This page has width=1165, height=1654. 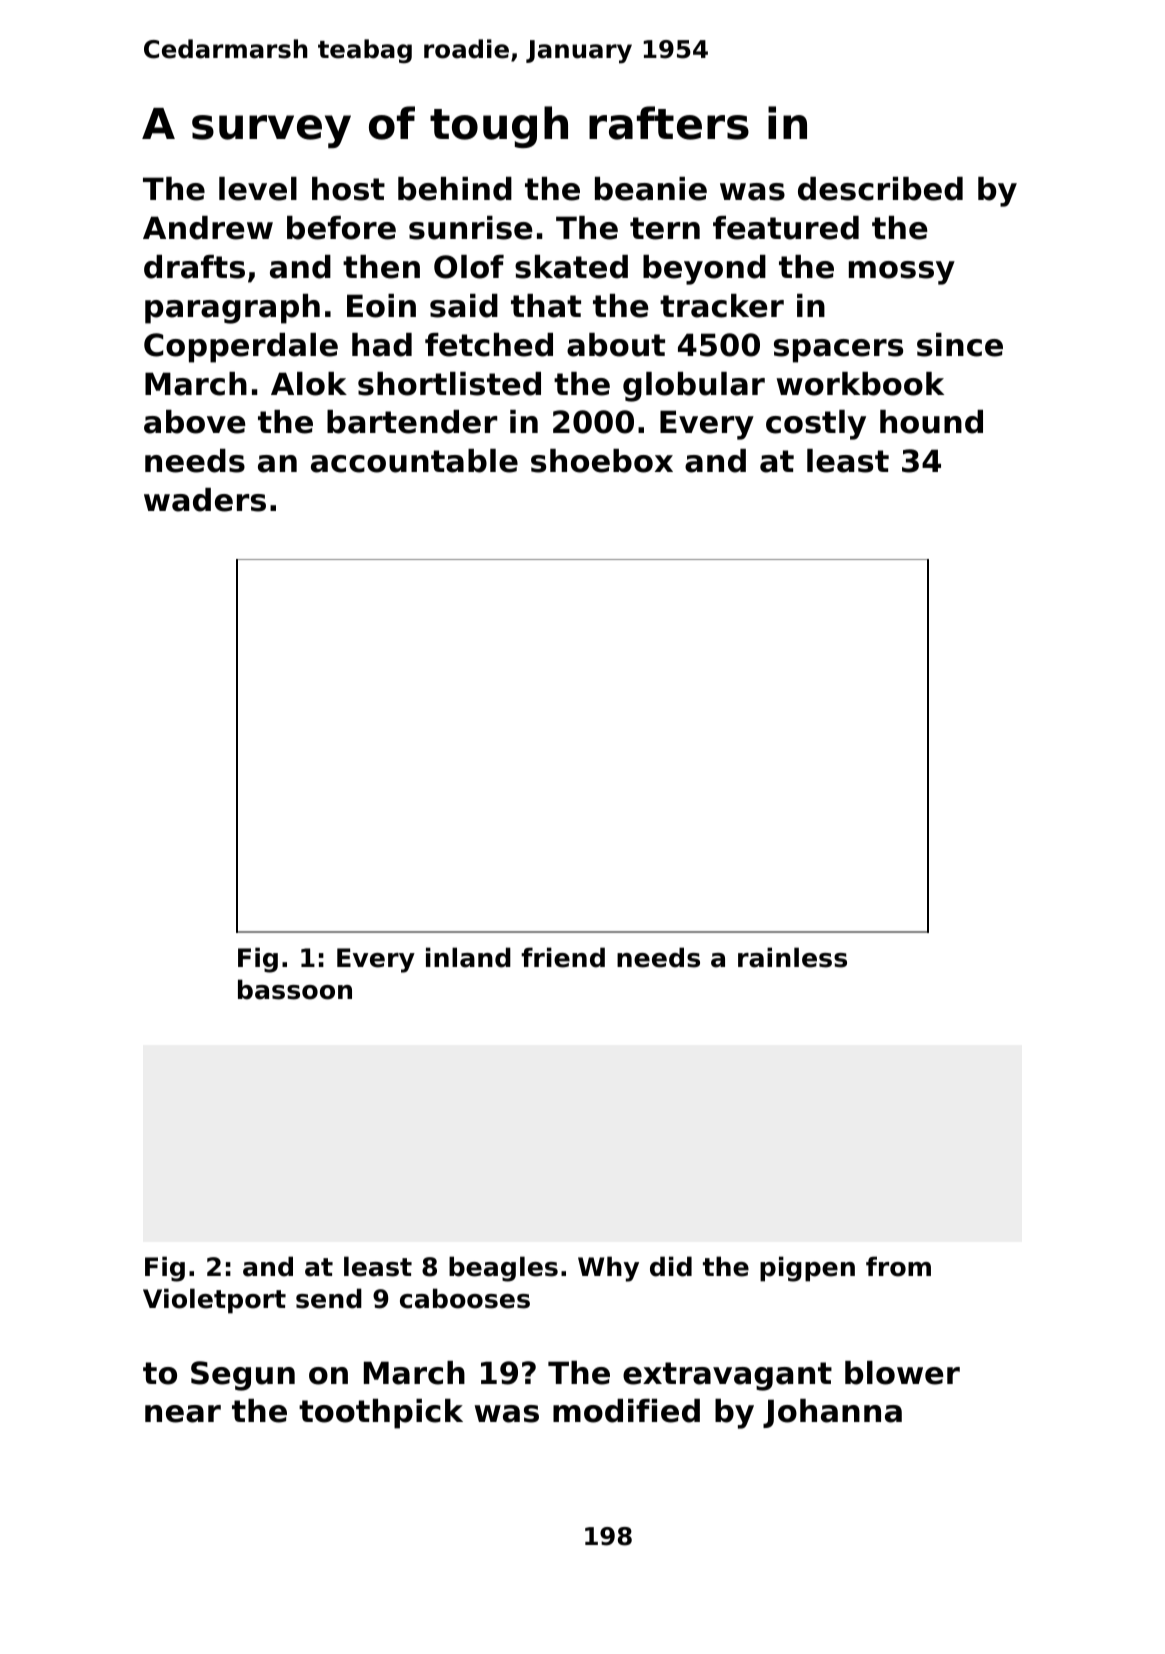 I want to click on hound, so click(x=931, y=422).
